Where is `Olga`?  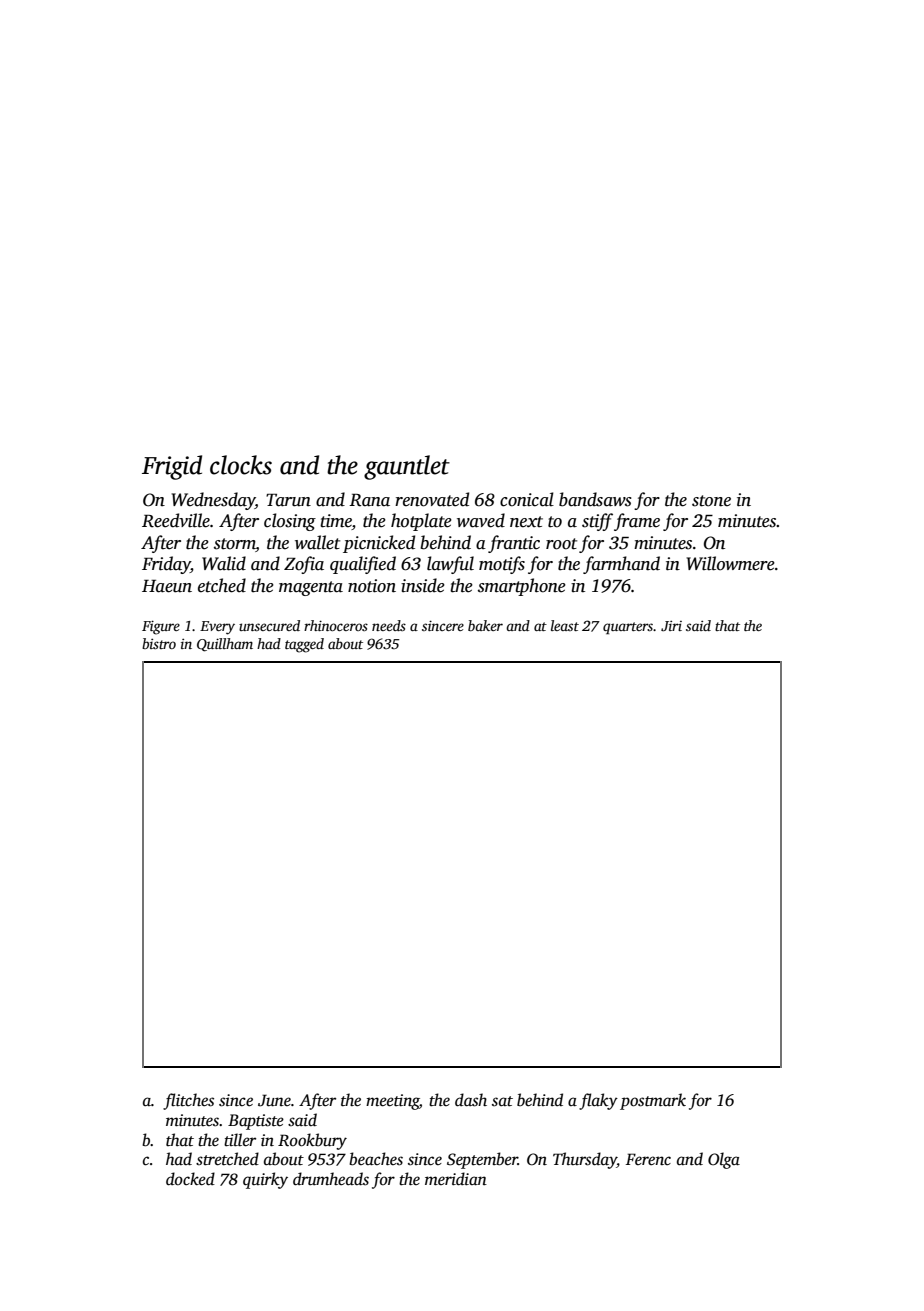 Olga is located at coordinates (724, 1160).
